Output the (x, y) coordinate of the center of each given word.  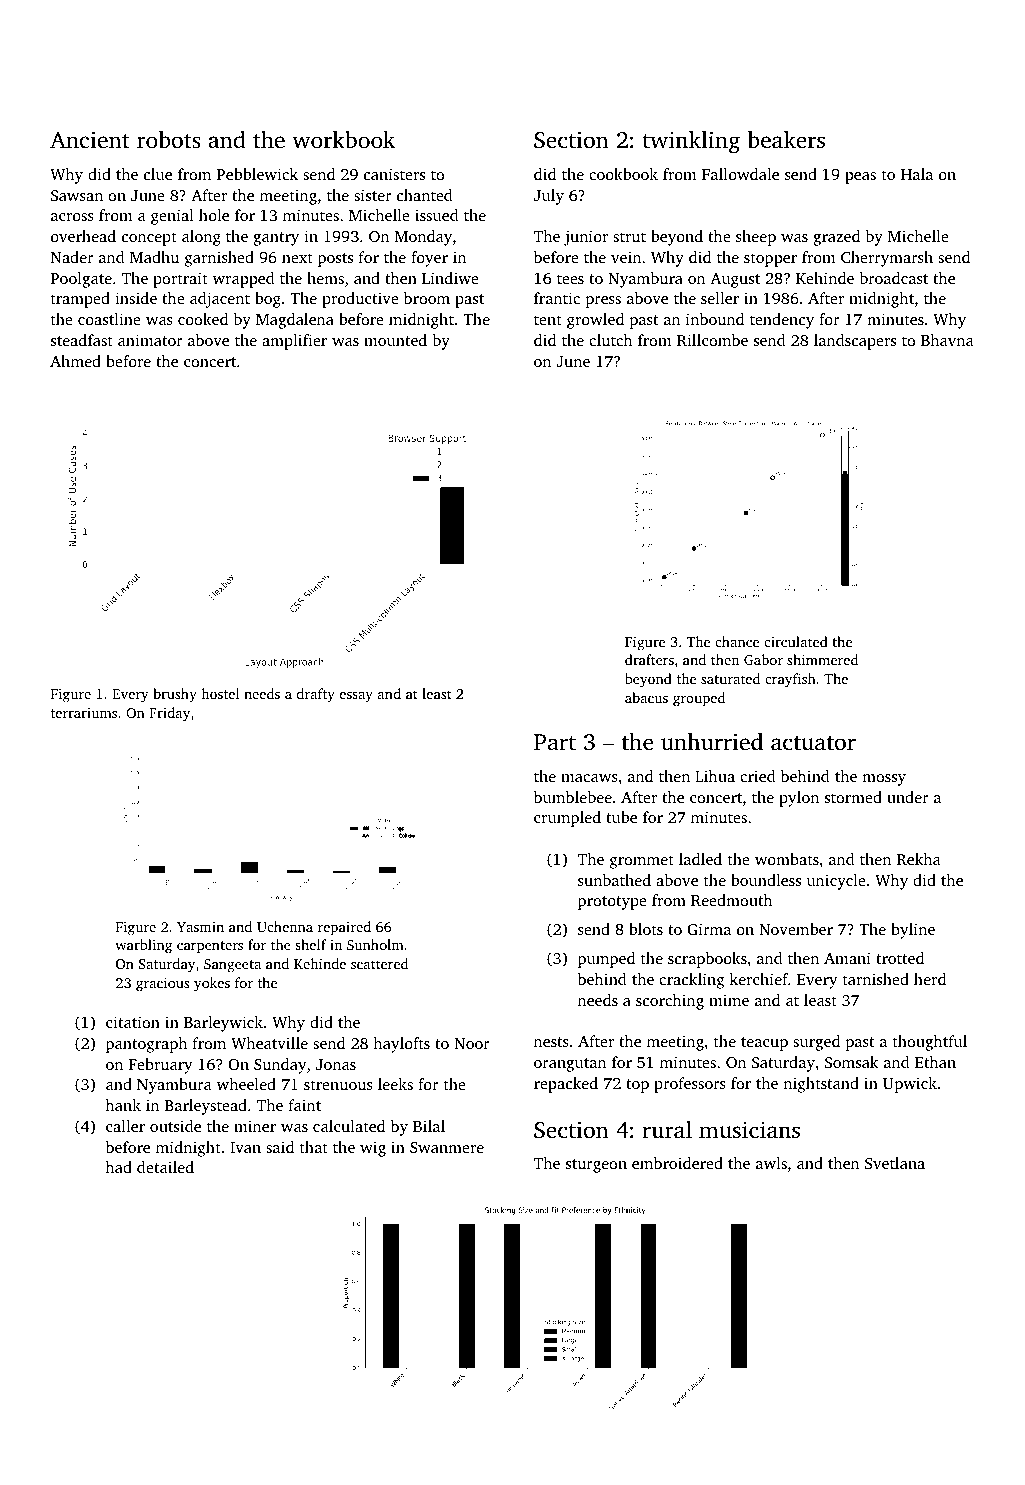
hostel (220, 693)
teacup (764, 1044)
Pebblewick (257, 174)
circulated (796, 641)
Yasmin (200, 927)
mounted (395, 340)
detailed (165, 1167)
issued (437, 215)
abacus (646, 697)
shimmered (822, 659)
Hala (917, 174)
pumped (606, 960)
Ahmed (75, 361)
